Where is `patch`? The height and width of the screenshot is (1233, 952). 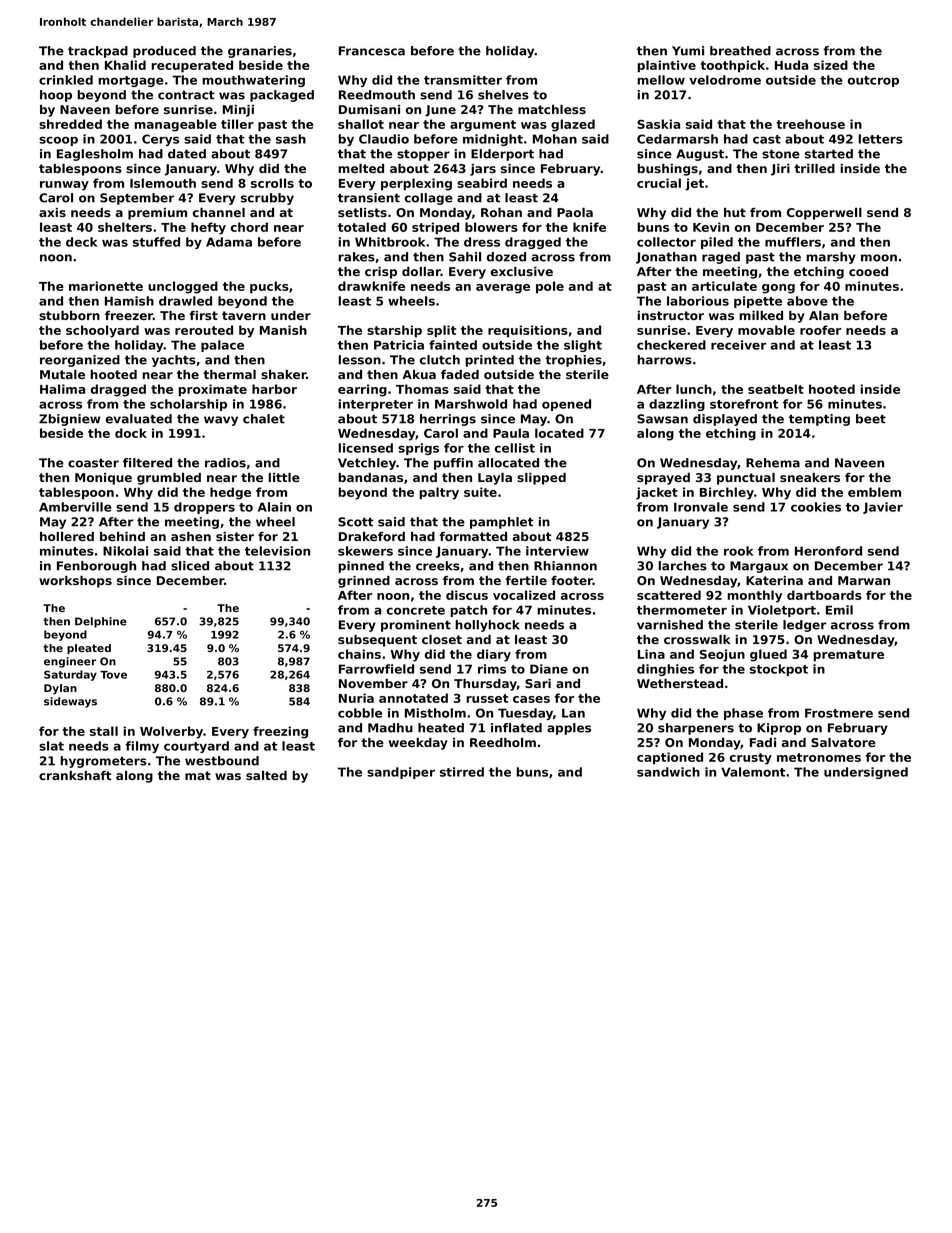 patch is located at coordinates (468, 611).
